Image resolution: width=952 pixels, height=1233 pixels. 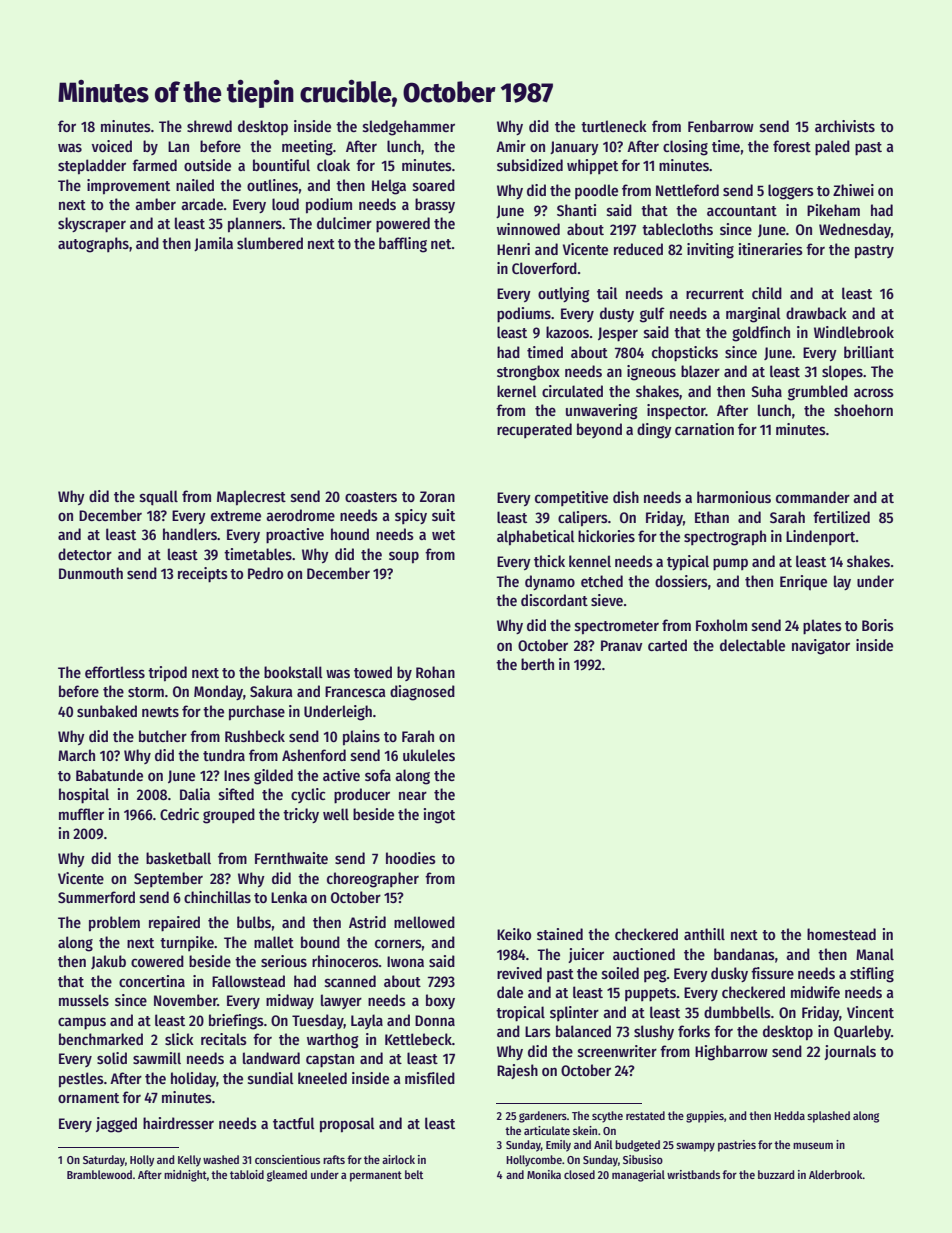 I want to click on archivists, so click(x=845, y=126).
